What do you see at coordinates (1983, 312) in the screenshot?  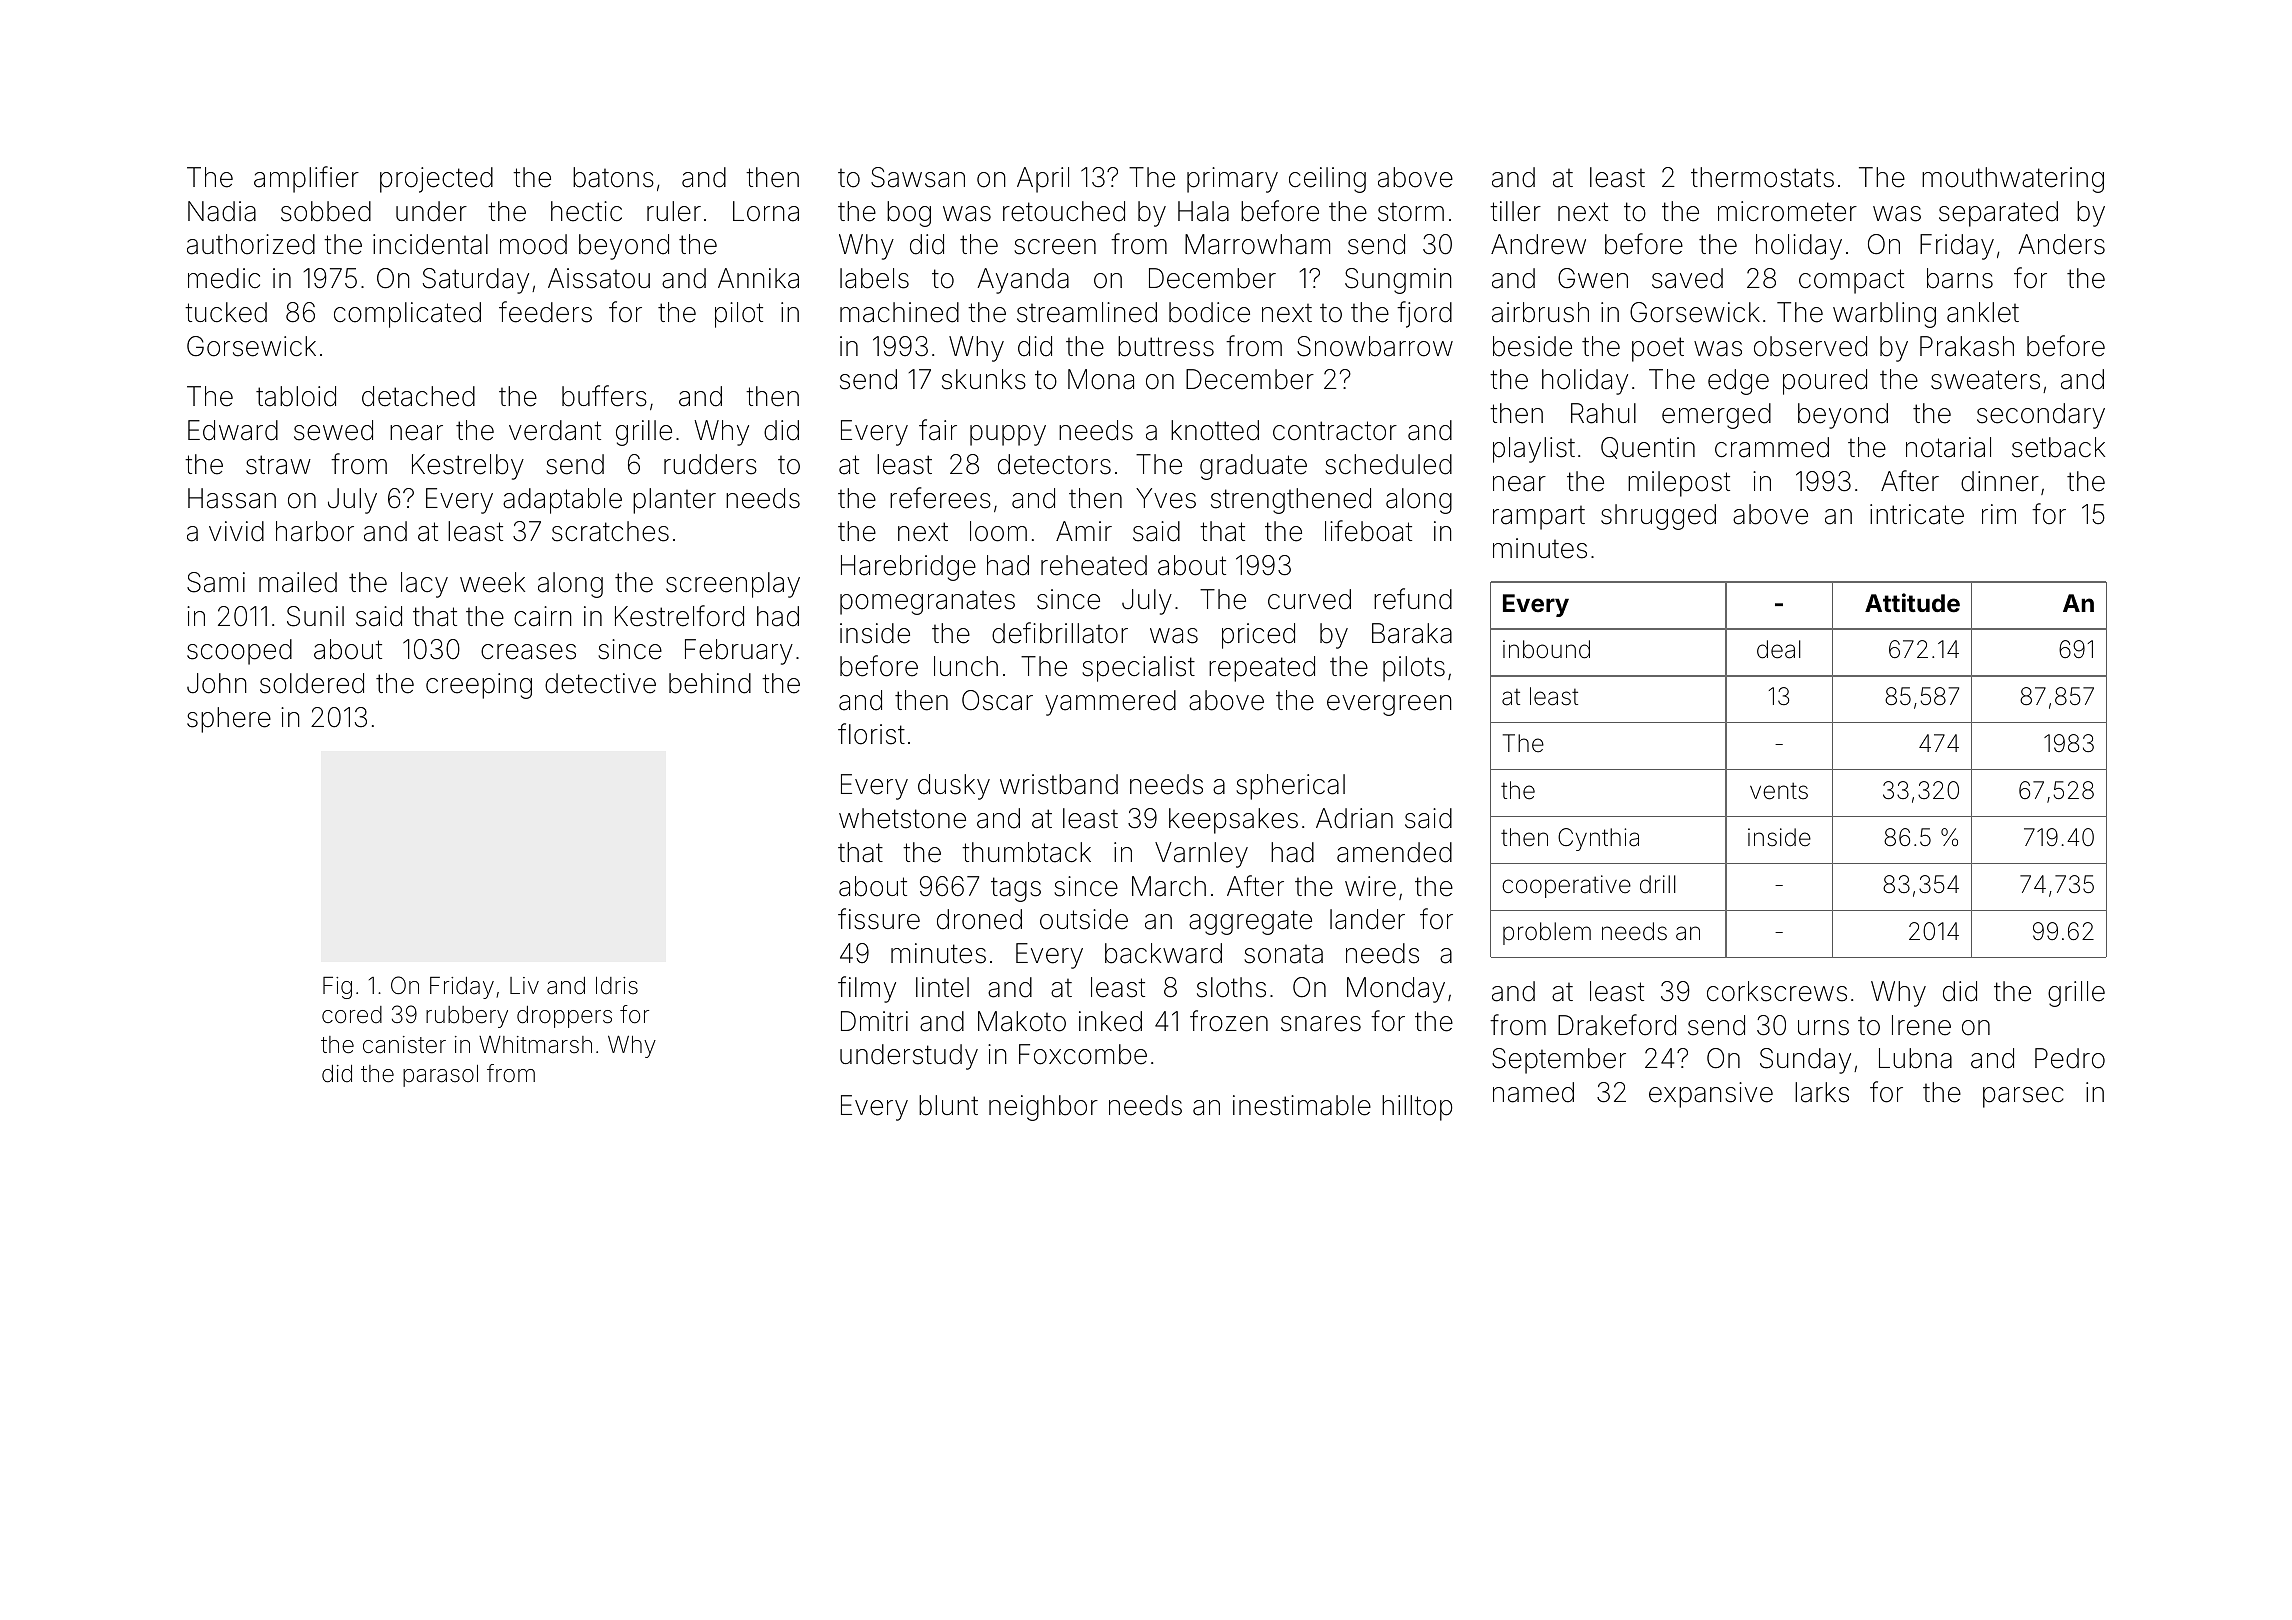 I see `anklet` at bounding box center [1983, 312].
